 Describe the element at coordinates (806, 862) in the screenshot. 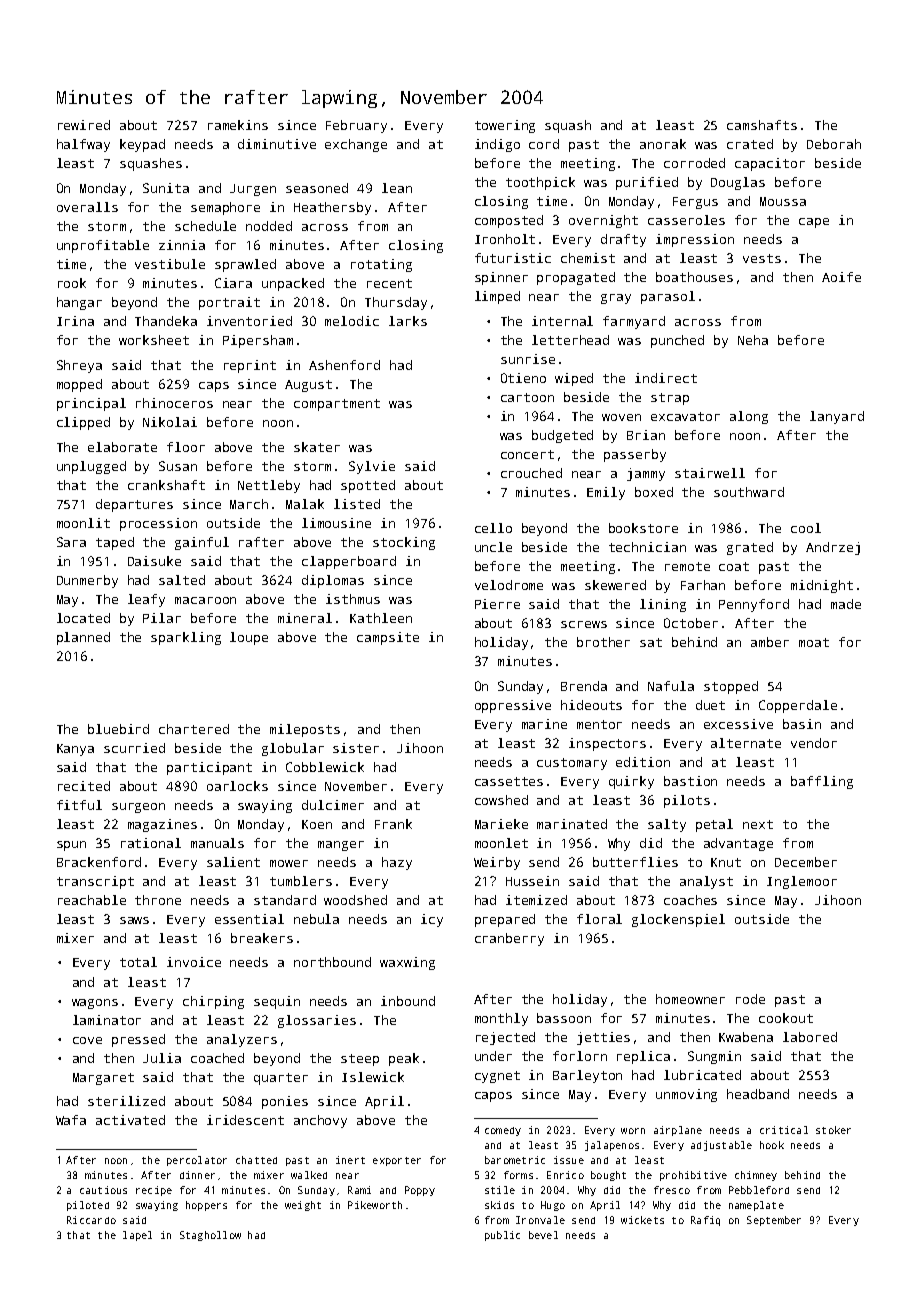

I see `December` at that location.
